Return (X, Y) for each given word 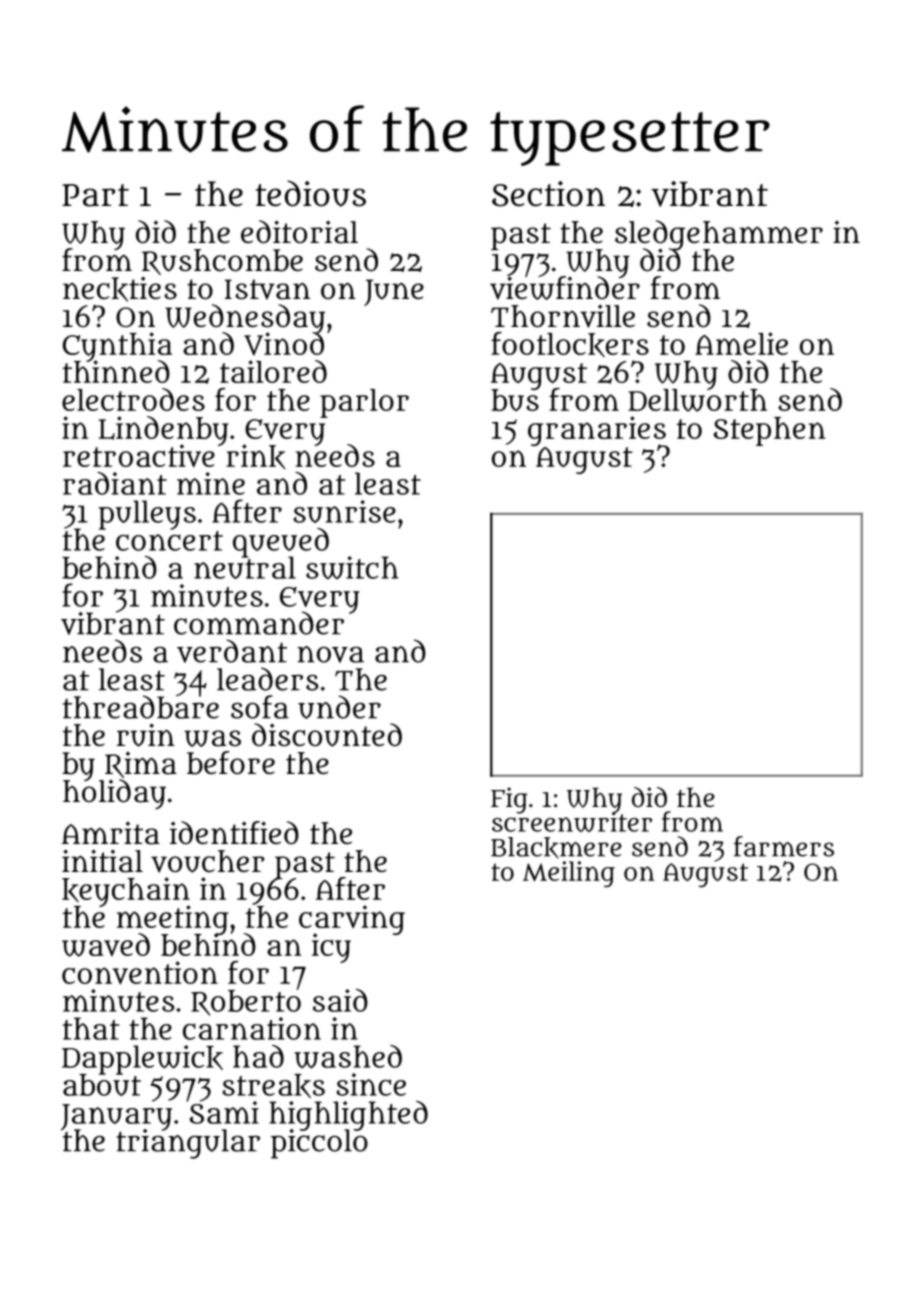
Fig (509, 800)
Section (548, 194)
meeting (173, 919)
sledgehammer (719, 234)
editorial (299, 232)
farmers (784, 846)
